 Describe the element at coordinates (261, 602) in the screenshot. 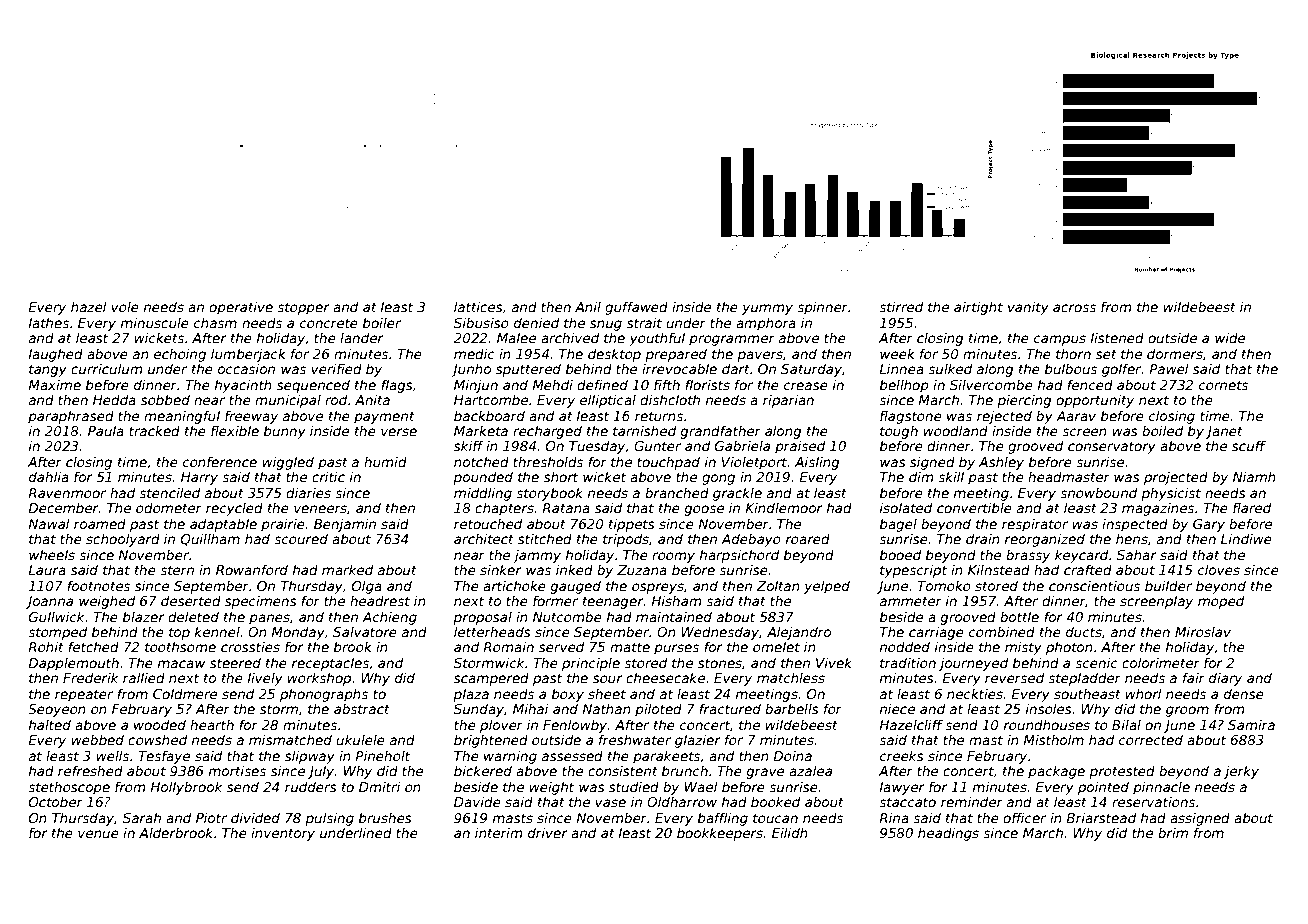

I see `specimens` at that location.
